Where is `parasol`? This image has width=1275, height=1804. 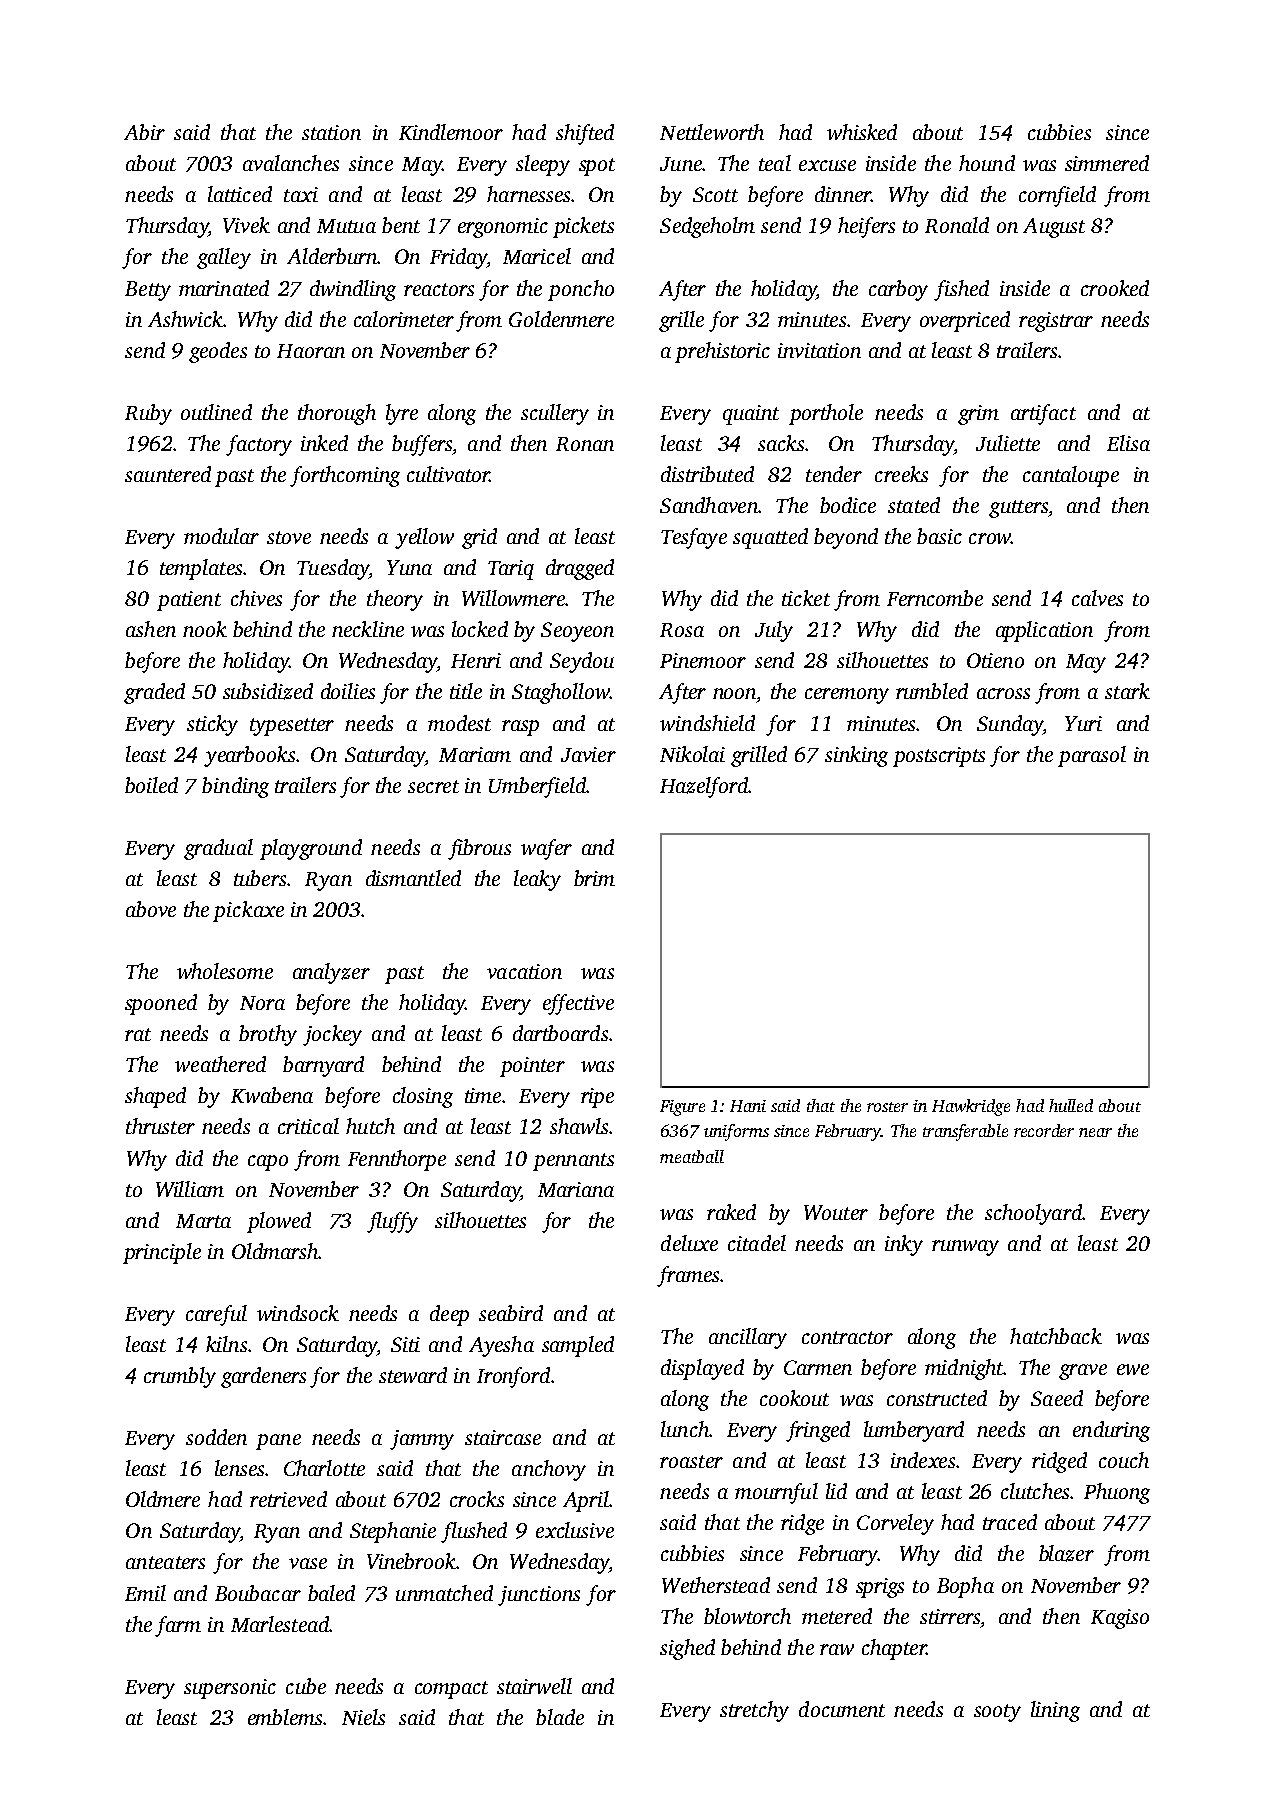 parasol is located at coordinates (1092, 756).
